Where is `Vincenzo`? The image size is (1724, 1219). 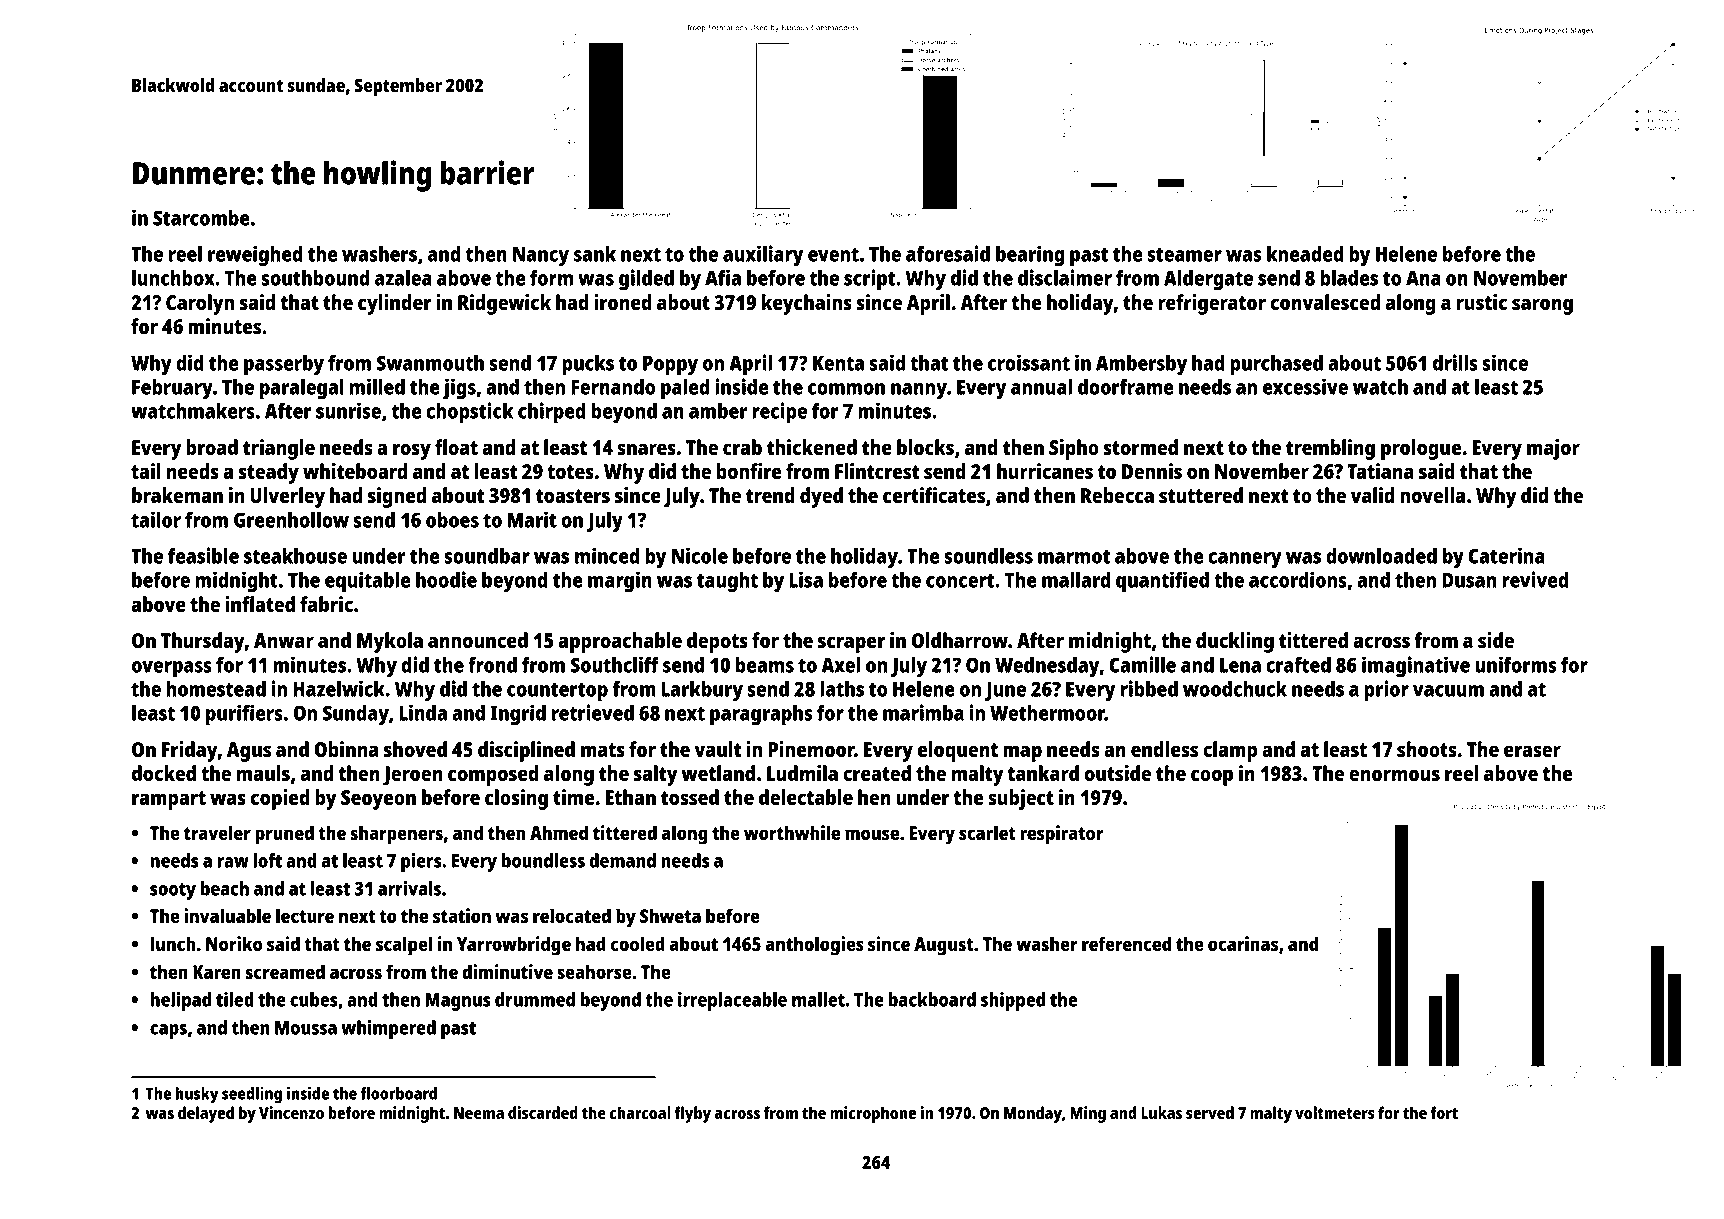
Vincenzo is located at coordinates (291, 1112).
